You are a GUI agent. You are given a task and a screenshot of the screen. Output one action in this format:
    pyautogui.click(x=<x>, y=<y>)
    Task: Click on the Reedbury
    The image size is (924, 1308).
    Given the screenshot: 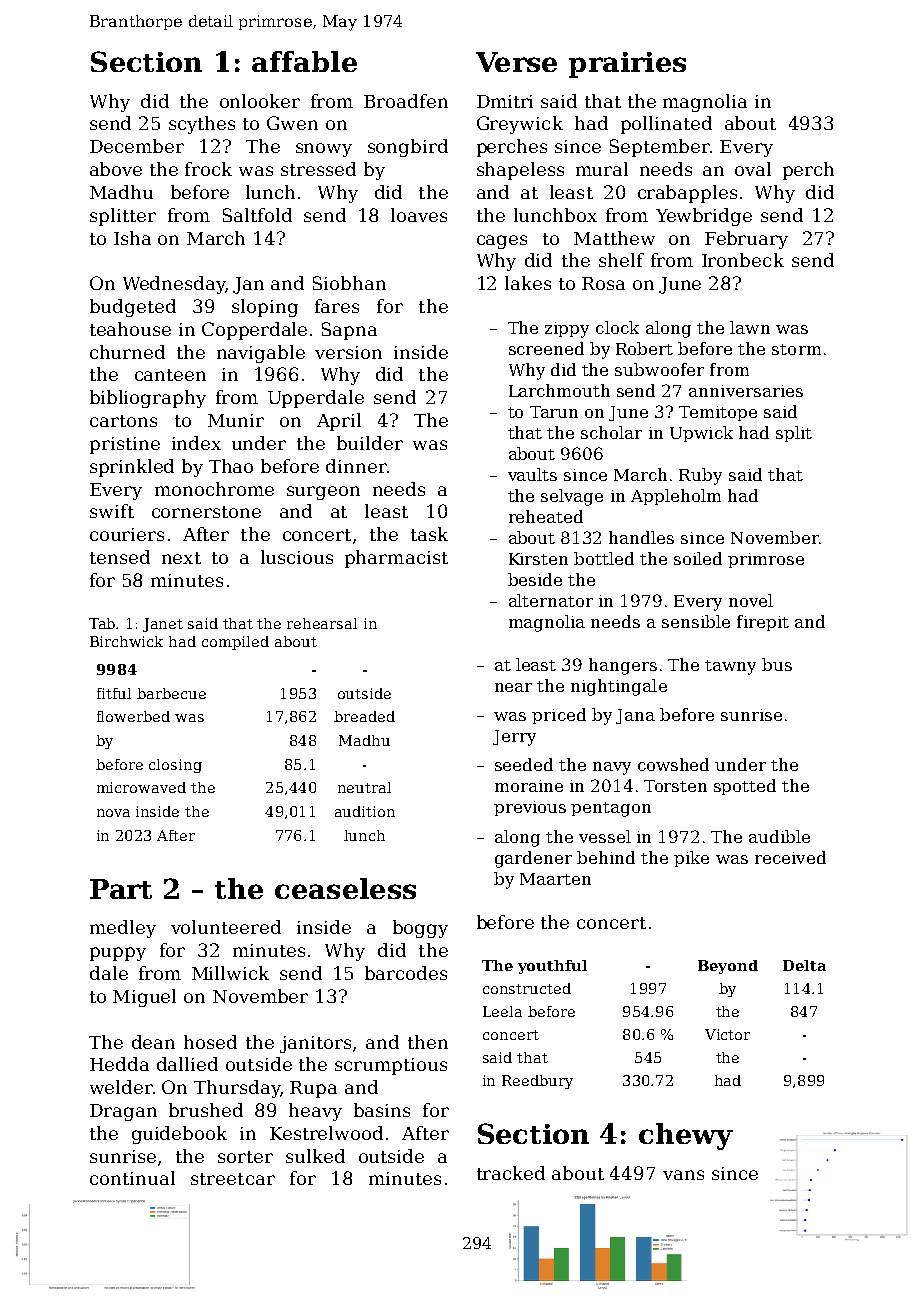 What is the action you would take?
    pyautogui.click(x=537, y=1082)
